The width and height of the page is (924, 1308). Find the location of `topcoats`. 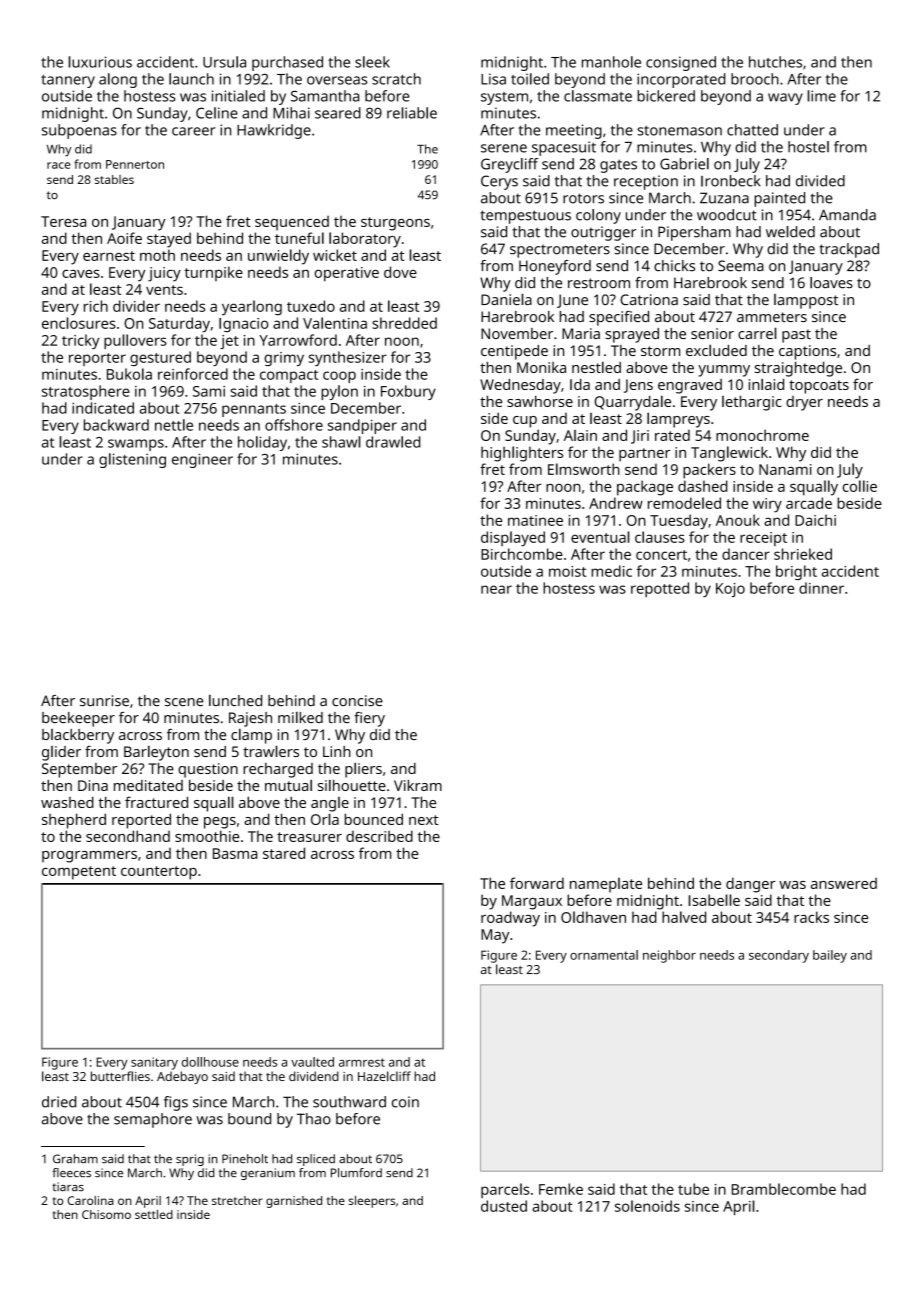

topcoats is located at coordinates (819, 387).
